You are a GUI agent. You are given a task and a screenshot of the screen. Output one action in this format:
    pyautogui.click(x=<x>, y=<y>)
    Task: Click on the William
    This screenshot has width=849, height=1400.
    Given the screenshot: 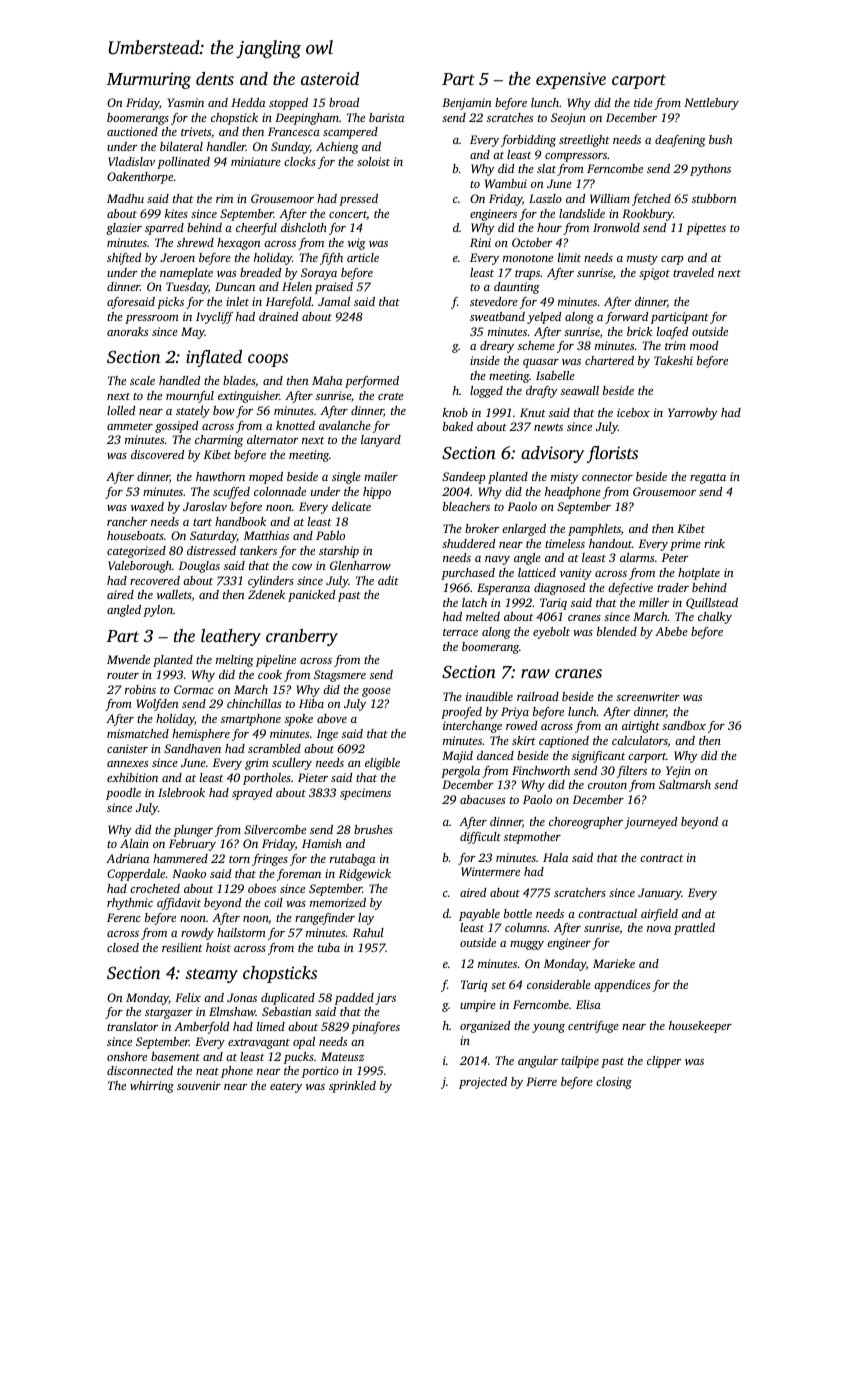 What is the action you would take?
    pyautogui.click(x=610, y=198)
